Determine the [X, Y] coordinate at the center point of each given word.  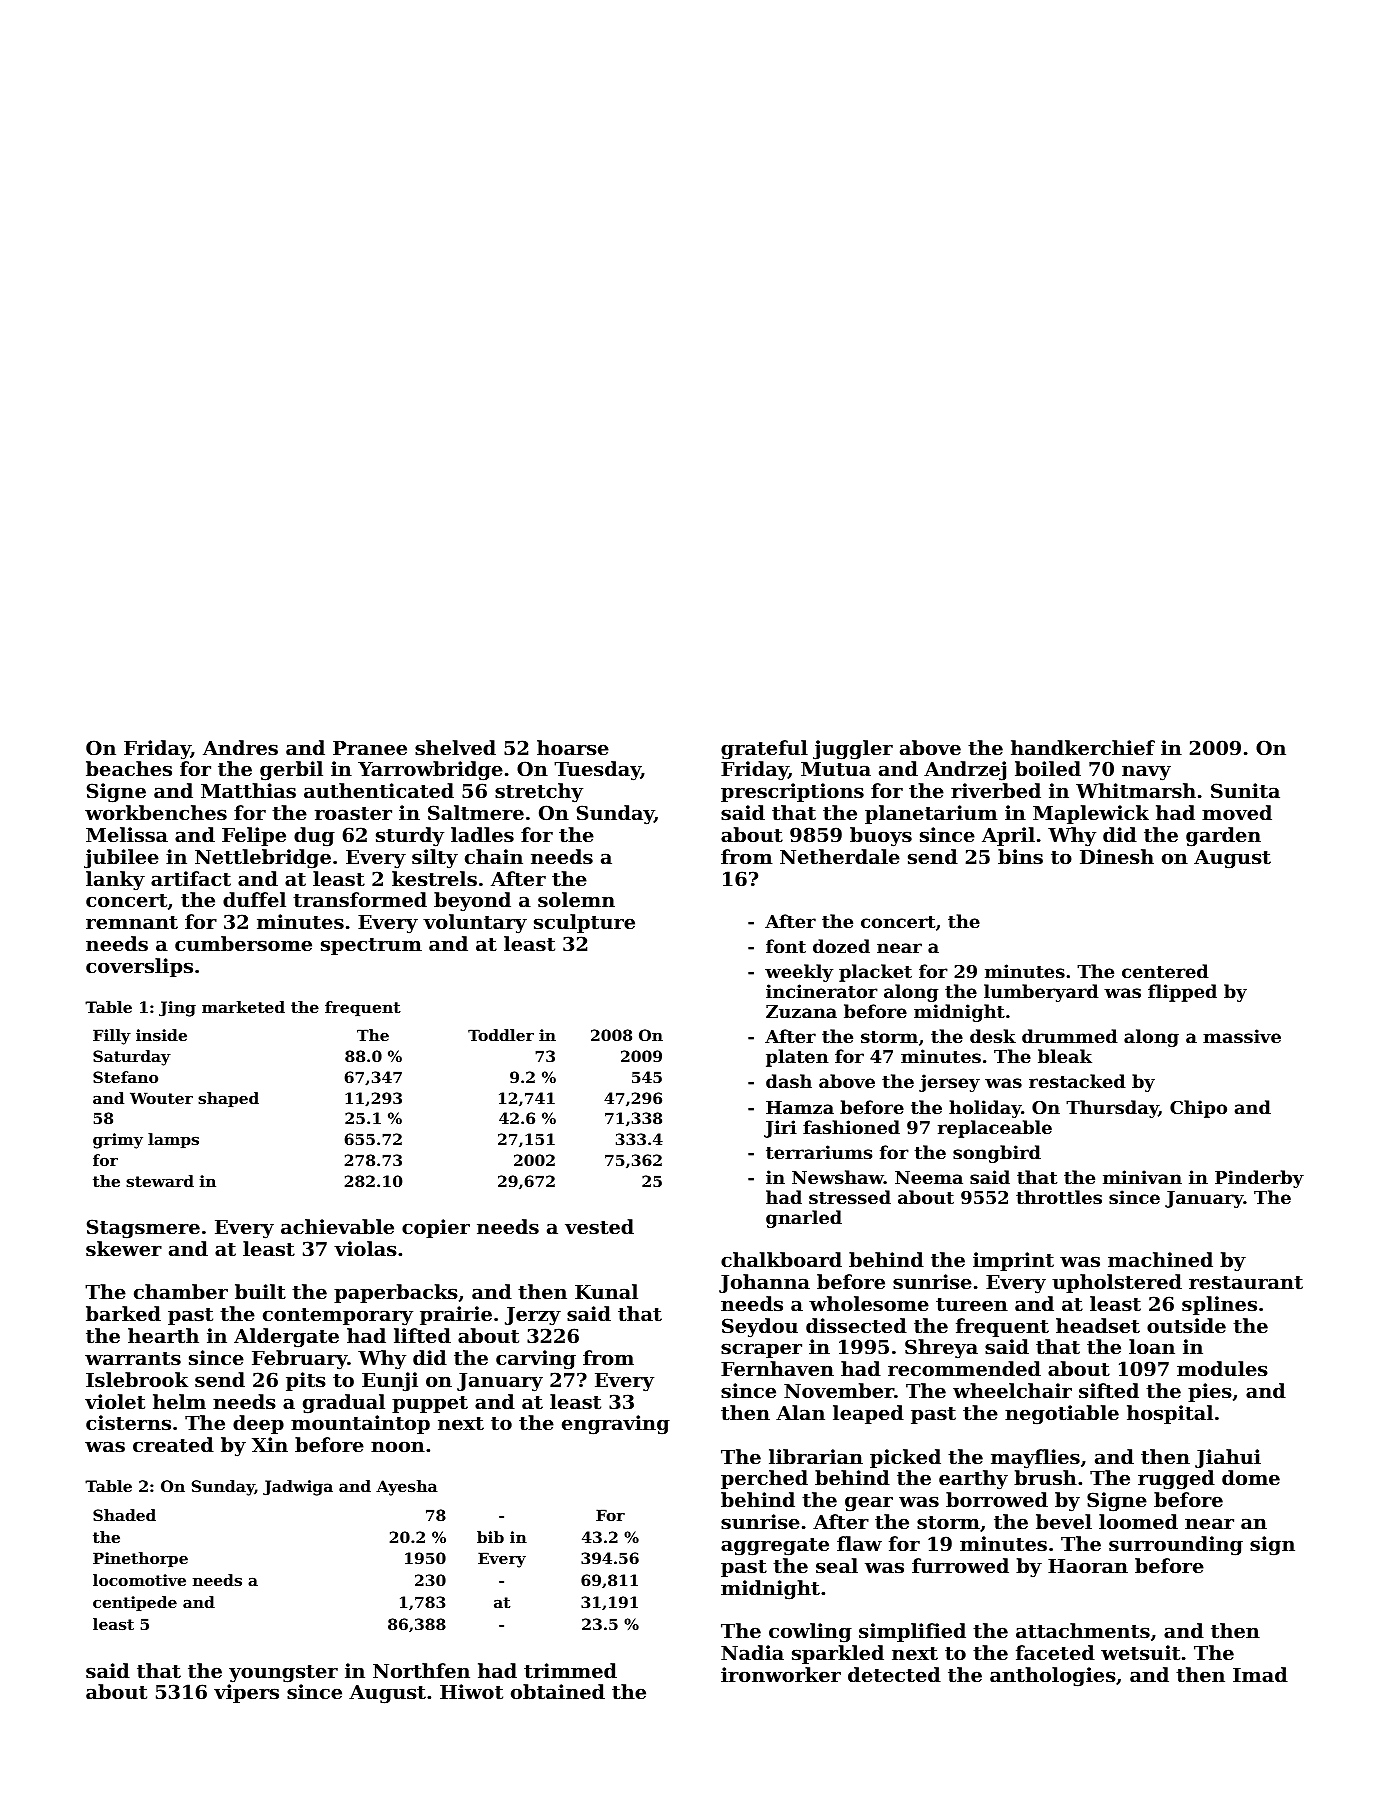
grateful [764, 750]
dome [1251, 1477]
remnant [132, 923]
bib [490, 1537]
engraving [616, 1425]
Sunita [1245, 791]
